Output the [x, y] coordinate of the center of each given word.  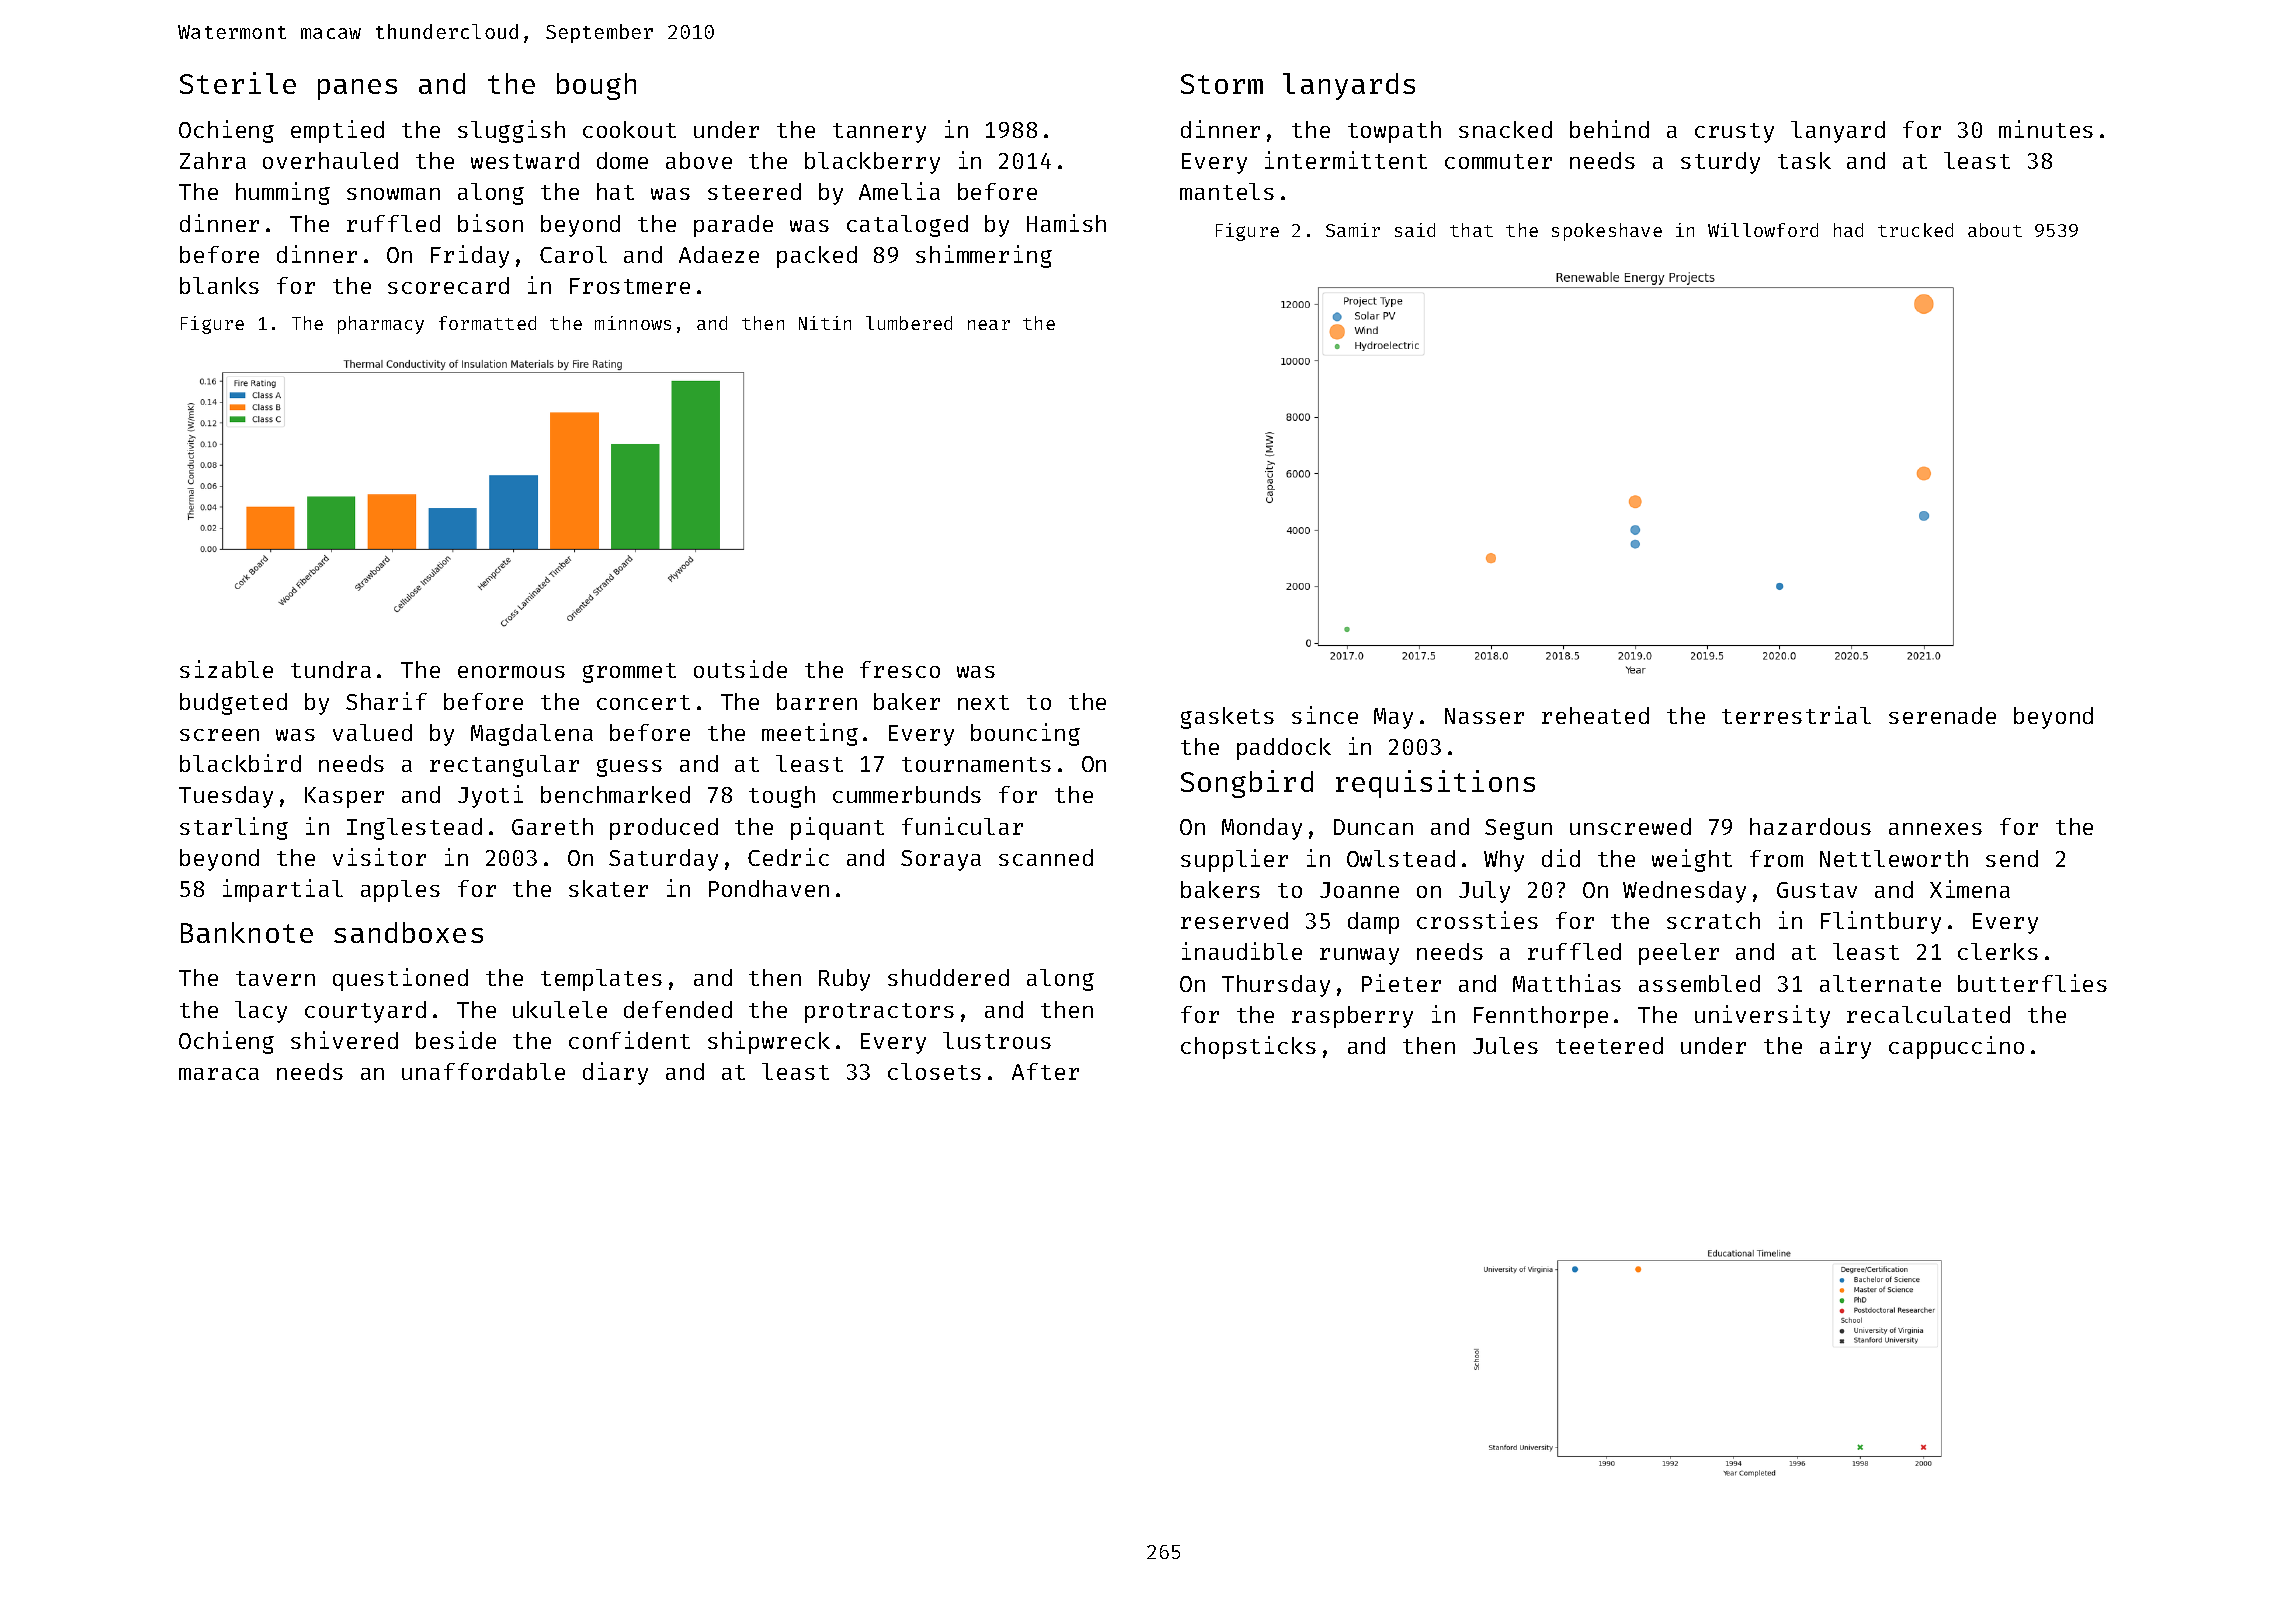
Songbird [1247, 784]
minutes [2046, 129]
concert [643, 702]
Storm [1222, 84]
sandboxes [408, 932]
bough [596, 86]
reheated [1595, 715]
